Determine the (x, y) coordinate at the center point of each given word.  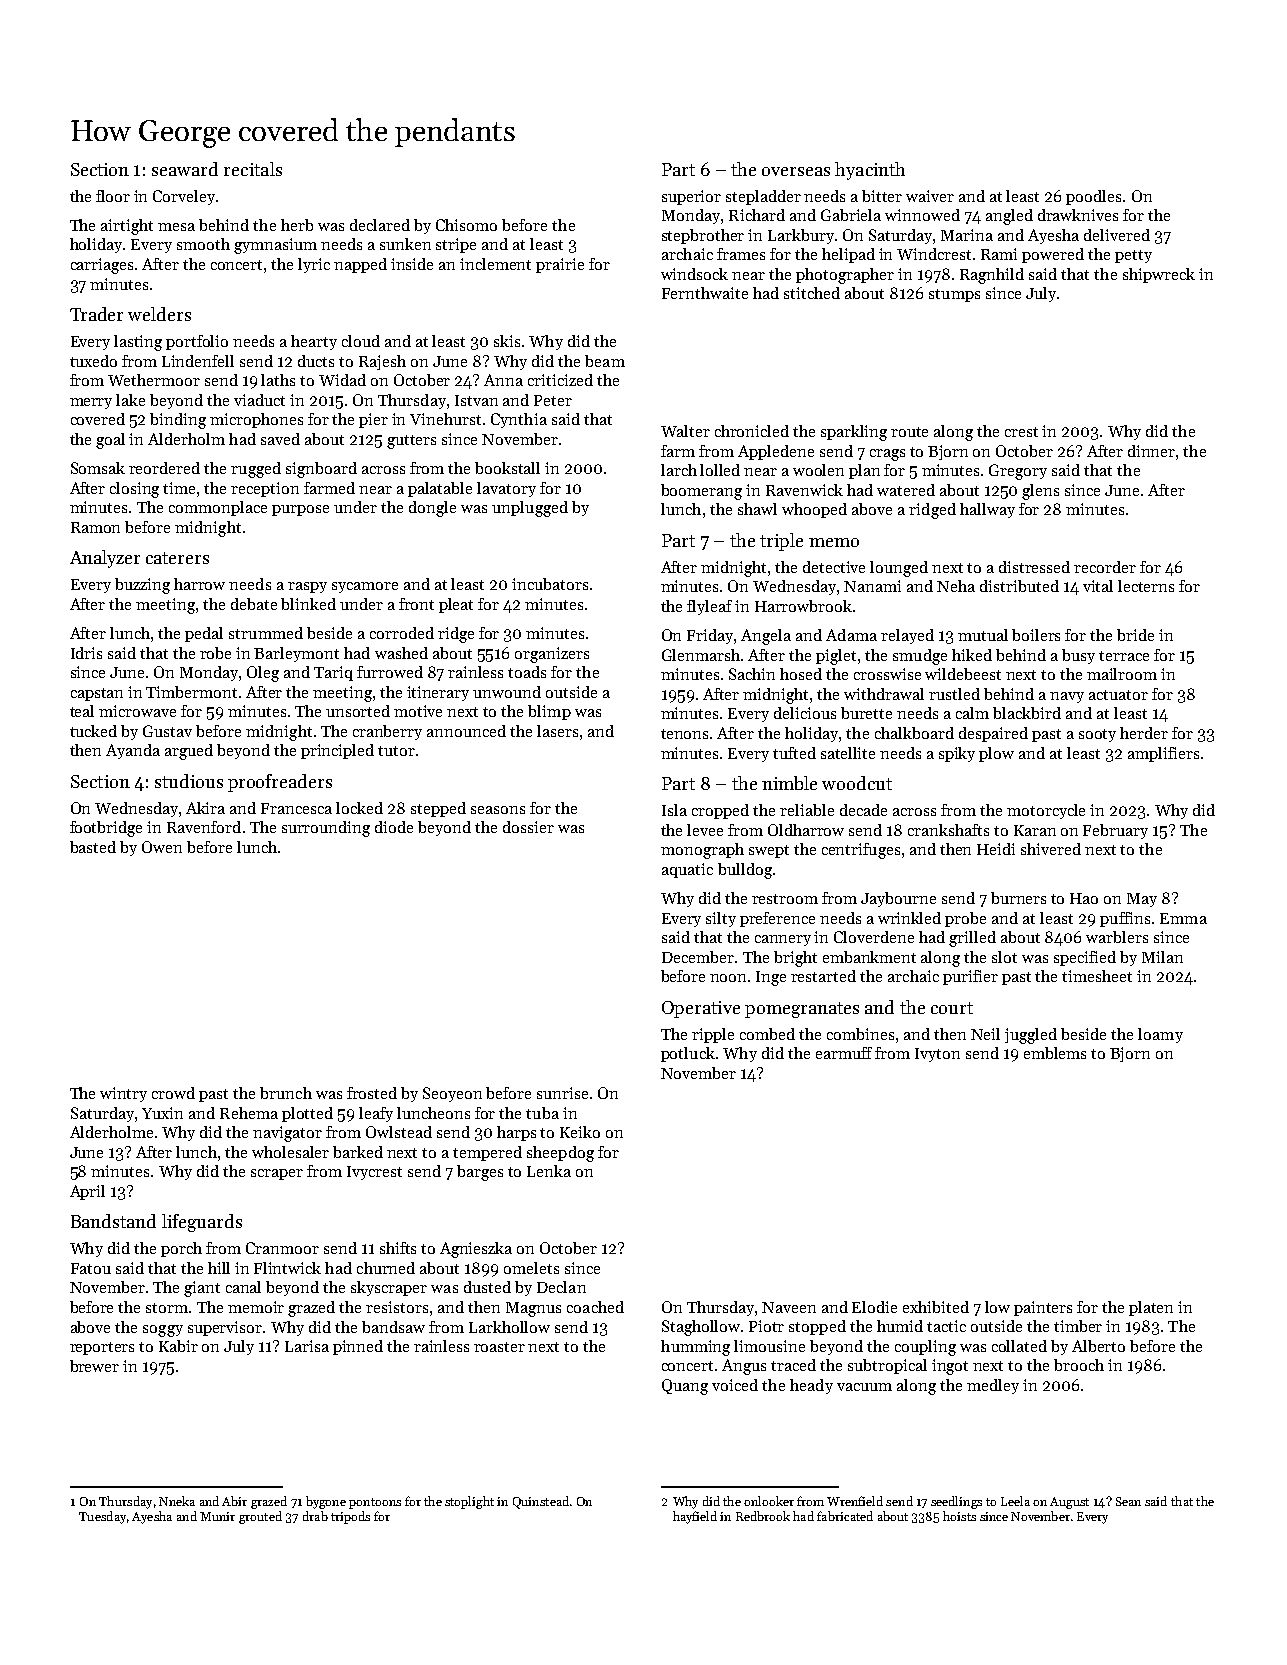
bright (795, 959)
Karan (1035, 830)
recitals (253, 169)
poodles (1093, 197)
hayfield (695, 1517)
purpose (300, 510)
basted (93, 847)
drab (315, 1516)
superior (691, 197)
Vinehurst (445, 419)
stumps (954, 295)
